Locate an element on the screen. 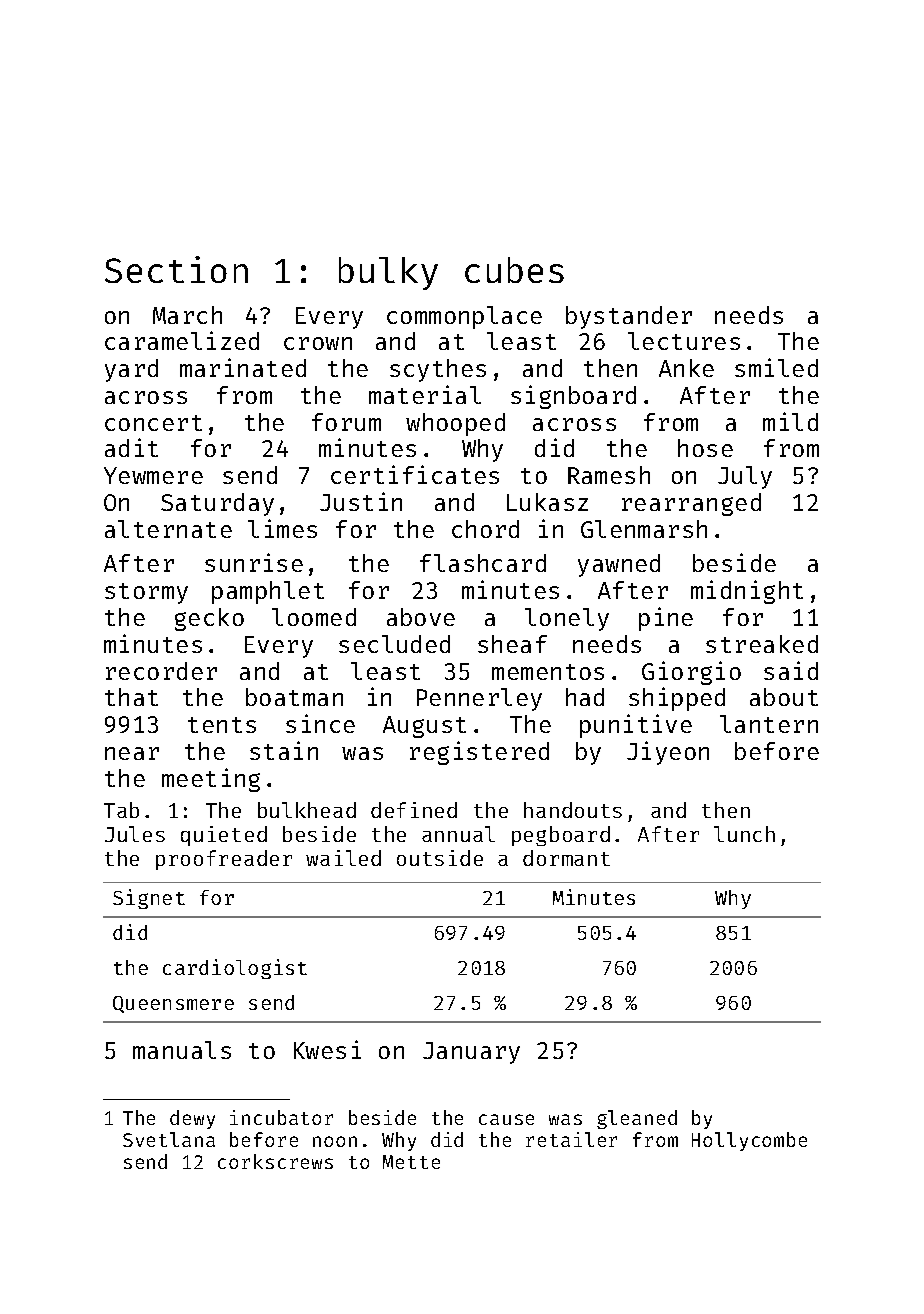 The height and width of the screenshot is (1314, 924). noon is located at coordinates (335, 1141).
